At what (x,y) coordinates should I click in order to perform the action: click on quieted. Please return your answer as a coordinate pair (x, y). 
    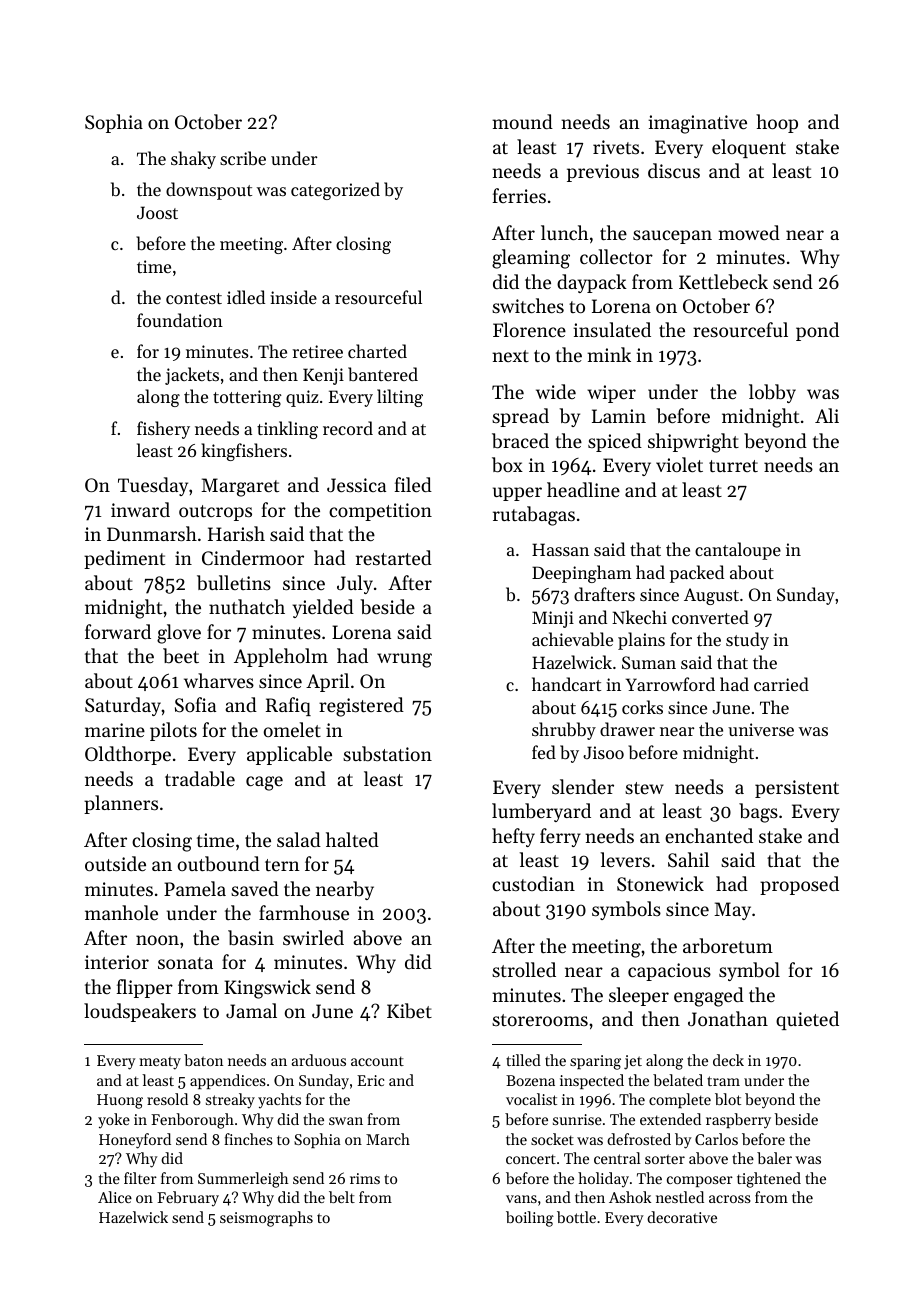
    Looking at the image, I should click on (807, 1020).
